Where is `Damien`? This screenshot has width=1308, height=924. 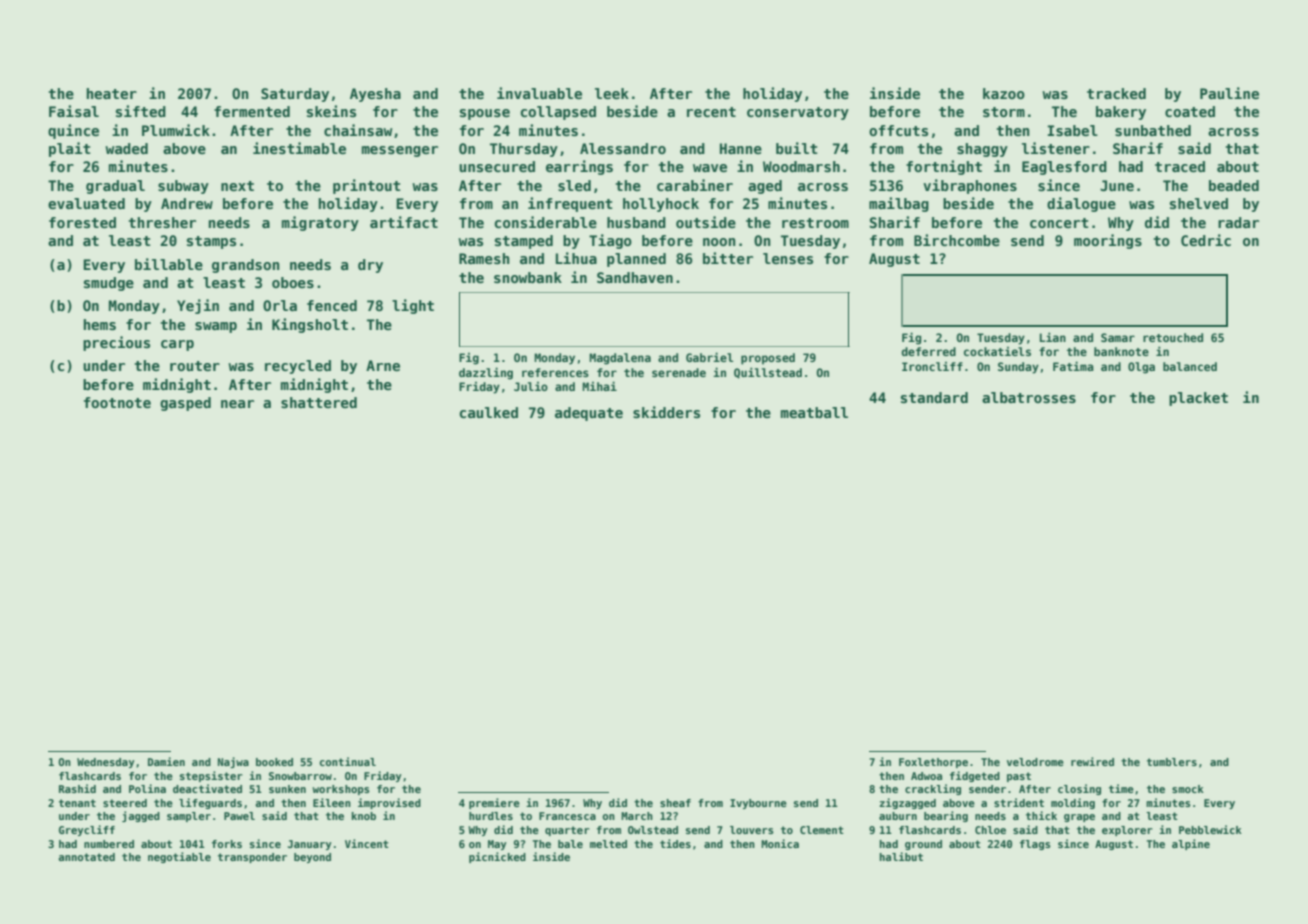
Damien is located at coordinates (166, 761).
